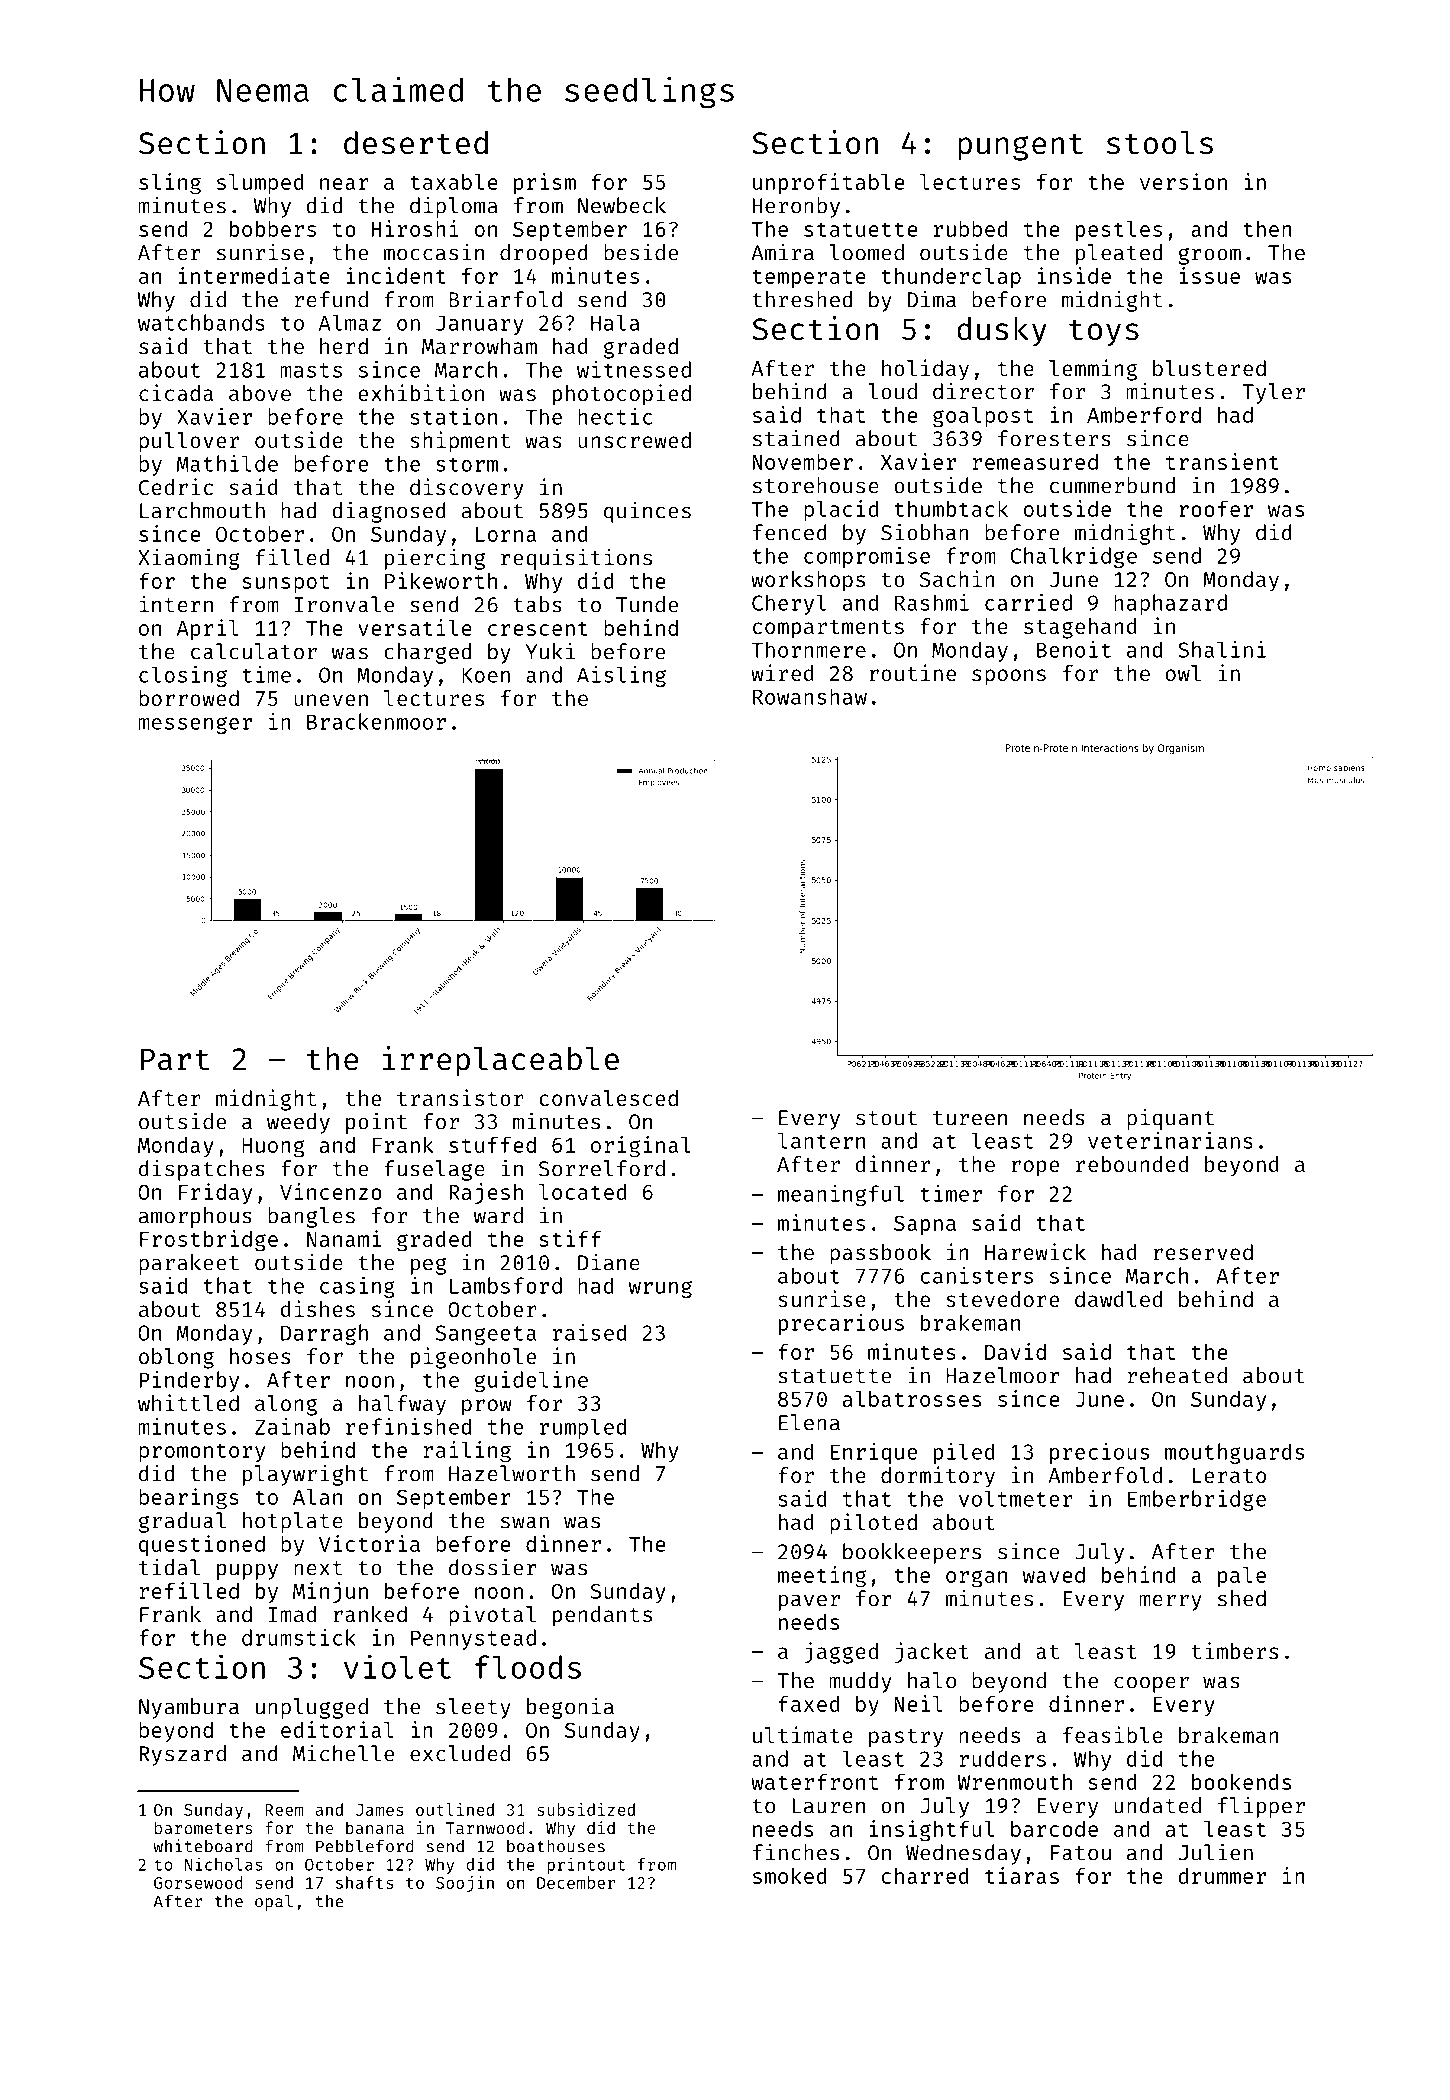 This screenshot has height=2100, width=1450. What do you see at coordinates (1022, 1875) in the screenshot?
I see `tiaras` at bounding box center [1022, 1875].
